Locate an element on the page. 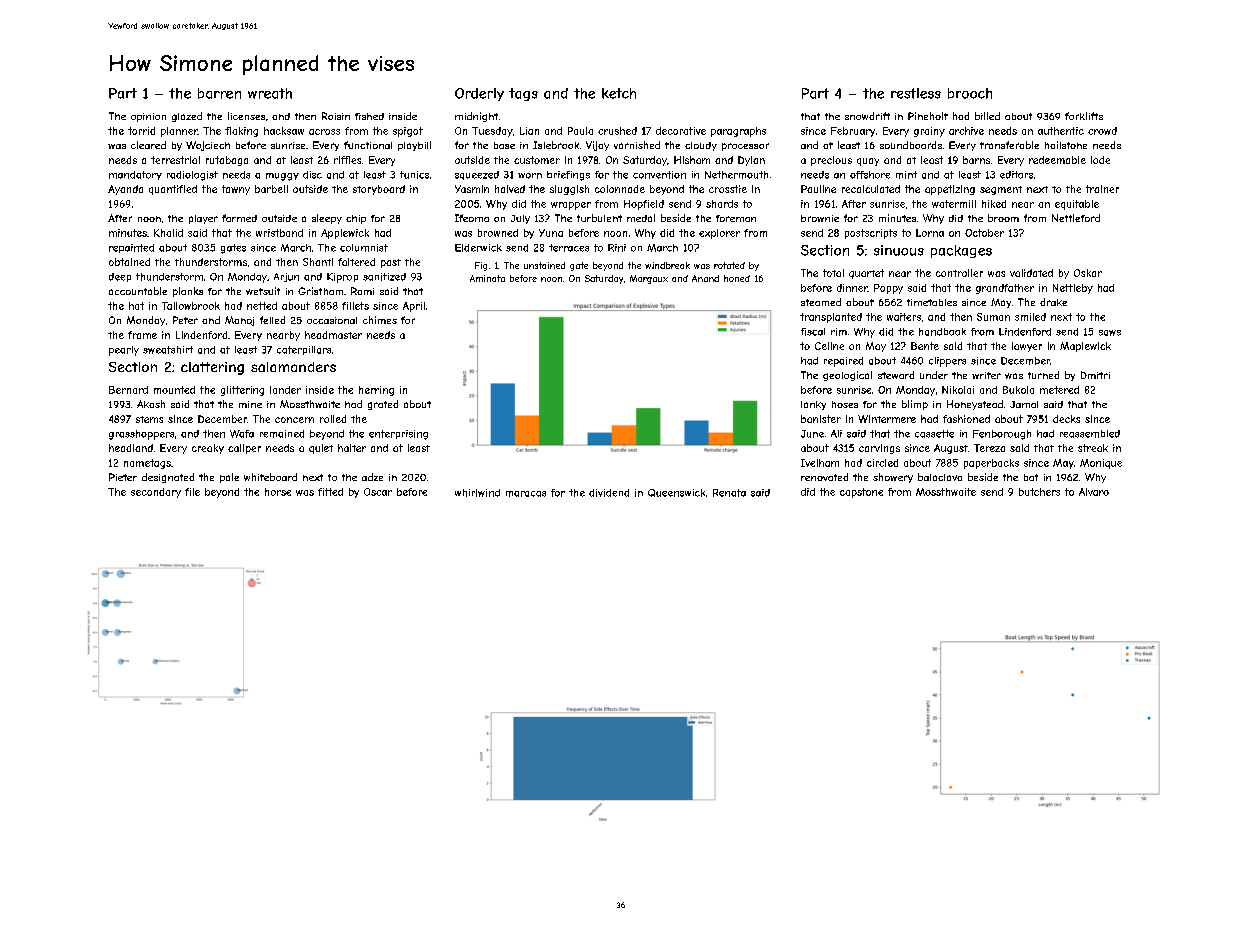  herring is located at coordinates (376, 391).
